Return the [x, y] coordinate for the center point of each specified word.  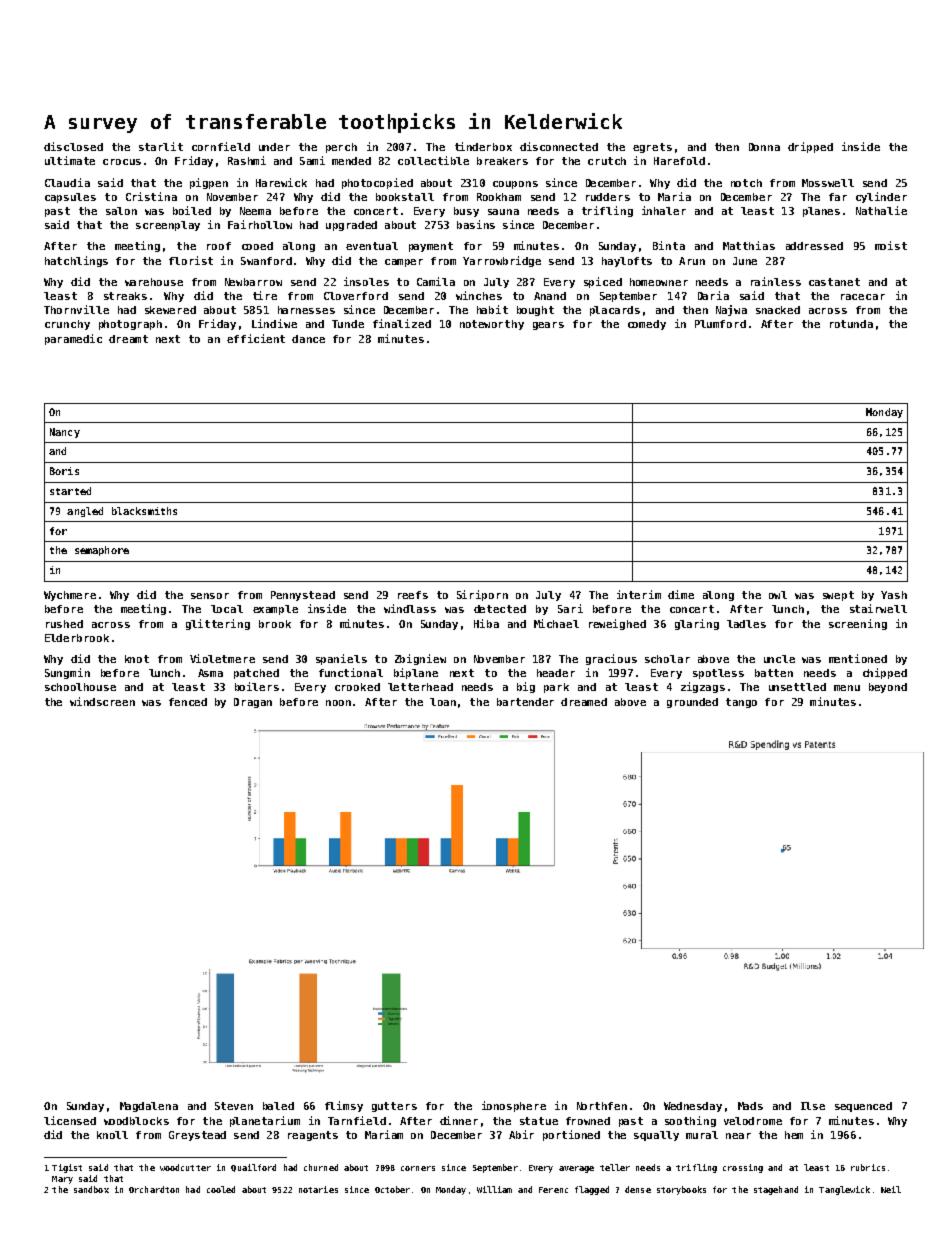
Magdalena [149, 1107]
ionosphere [514, 1106]
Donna [764, 147]
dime [681, 594]
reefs [413, 595]
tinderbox [483, 146]
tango [741, 703]
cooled [221, 1189]
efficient [256, 338]
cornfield [221, 146]
